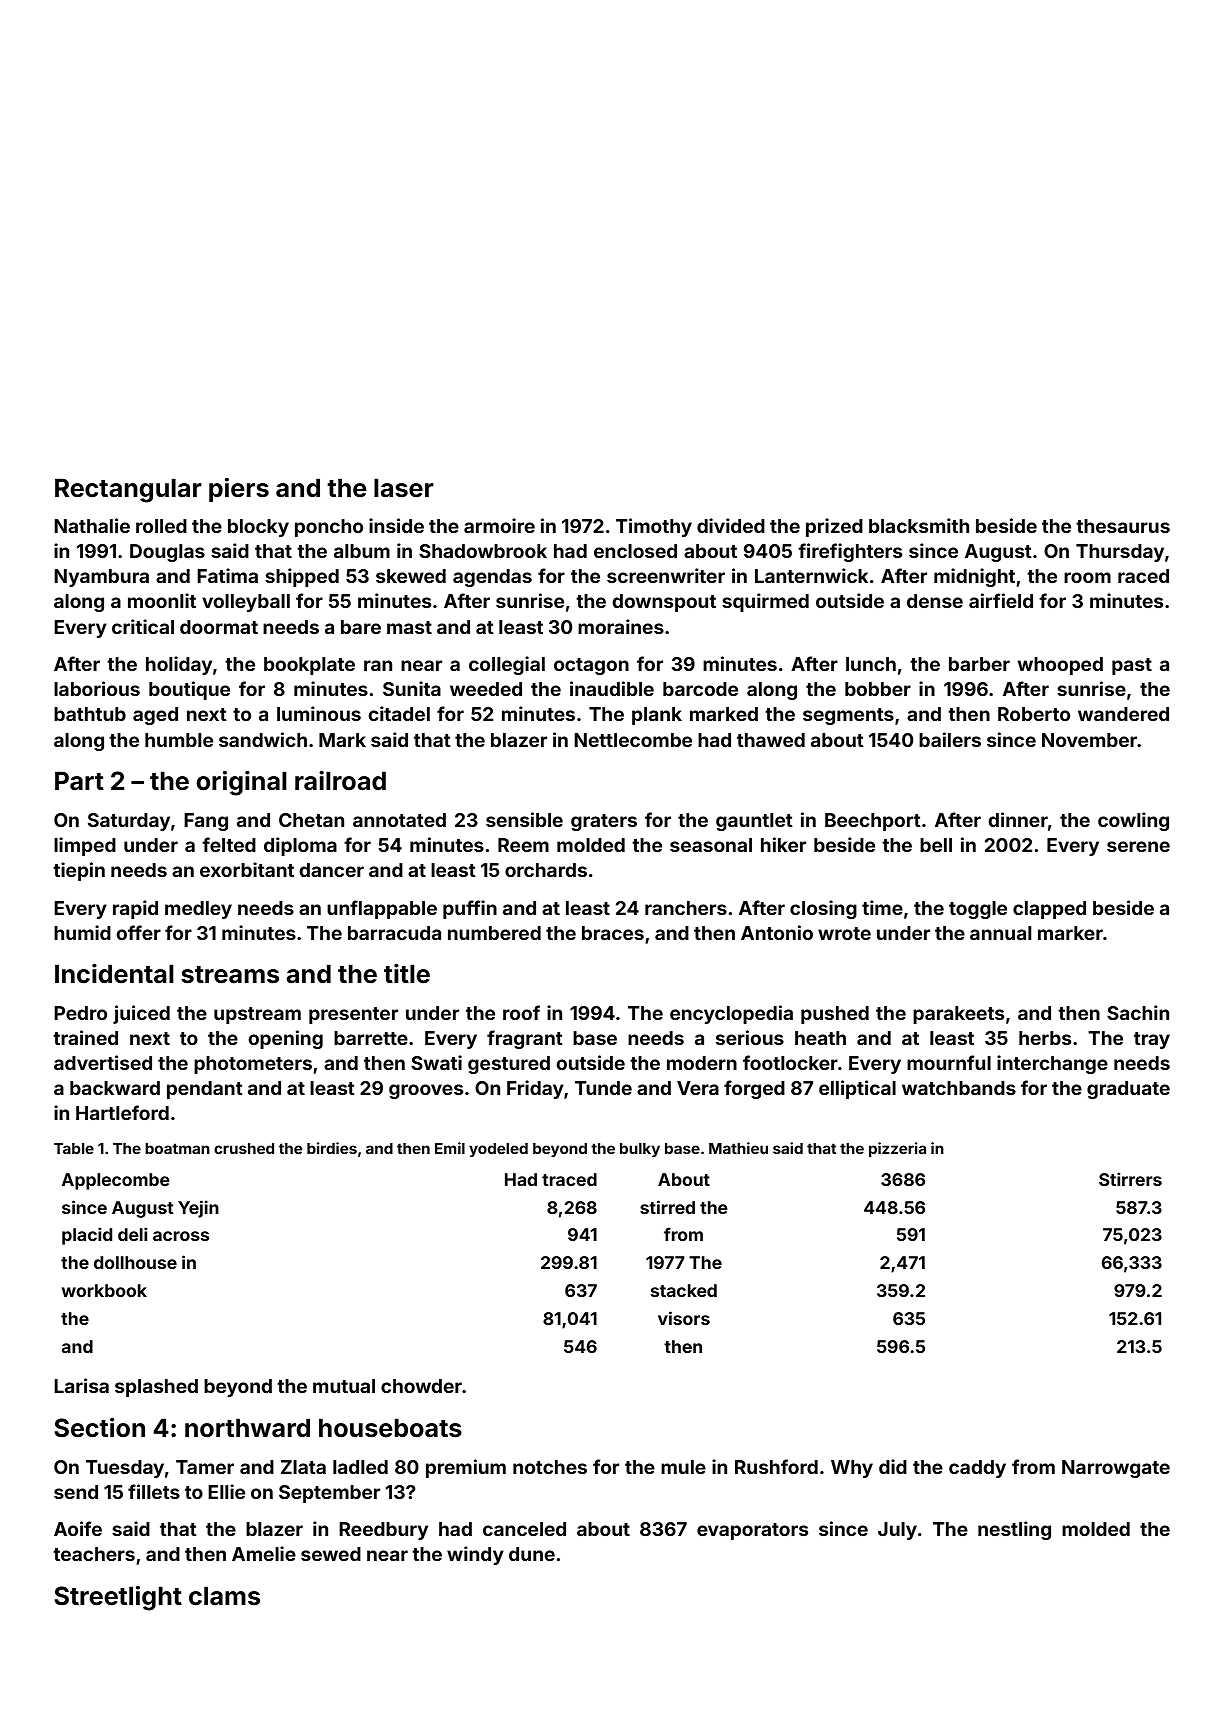 The image size is (1224, 1731). I want to click on Roberto, so click(1034, 714).
